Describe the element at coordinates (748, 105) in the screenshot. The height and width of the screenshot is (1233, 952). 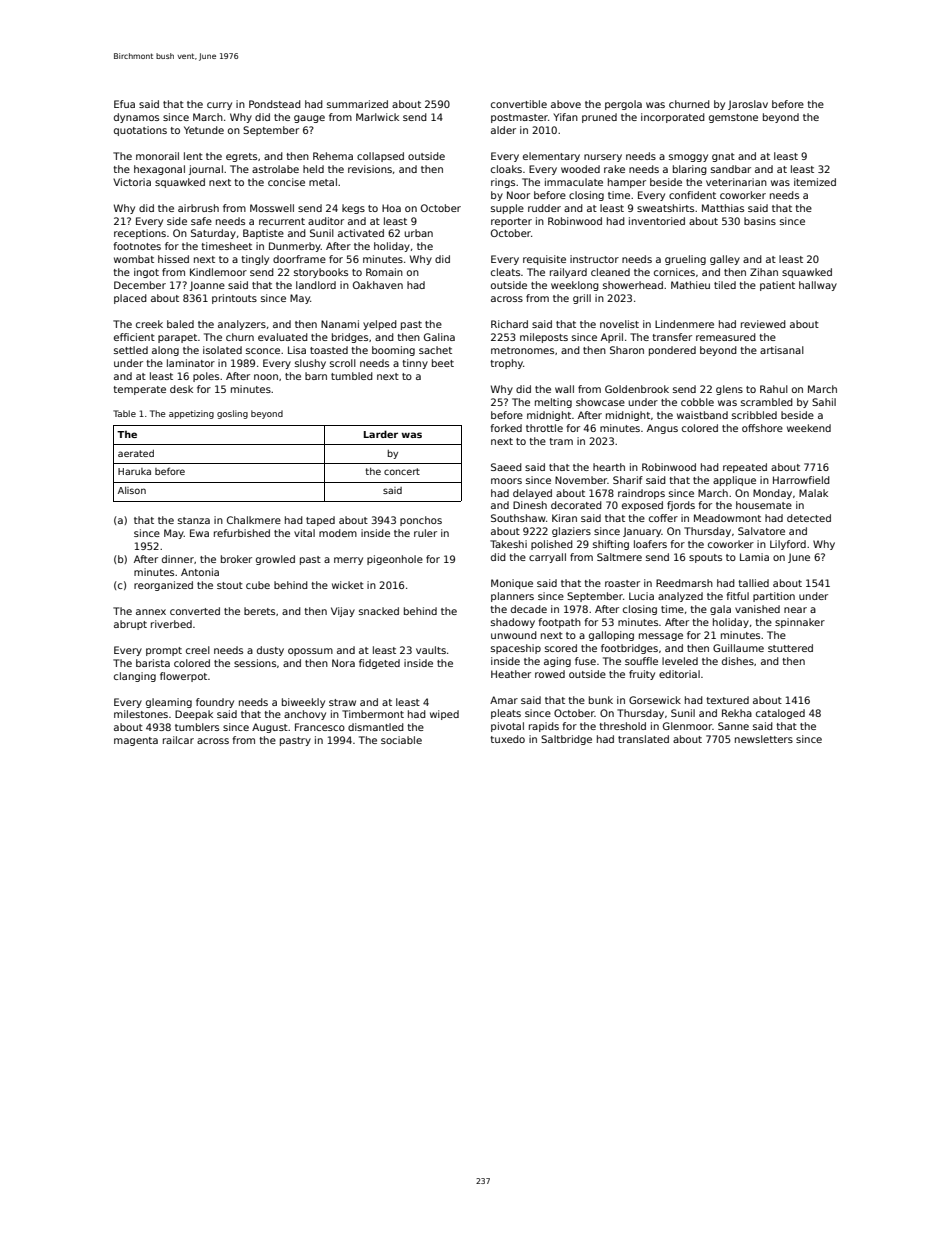
I see `Jaroslav` at that location.
